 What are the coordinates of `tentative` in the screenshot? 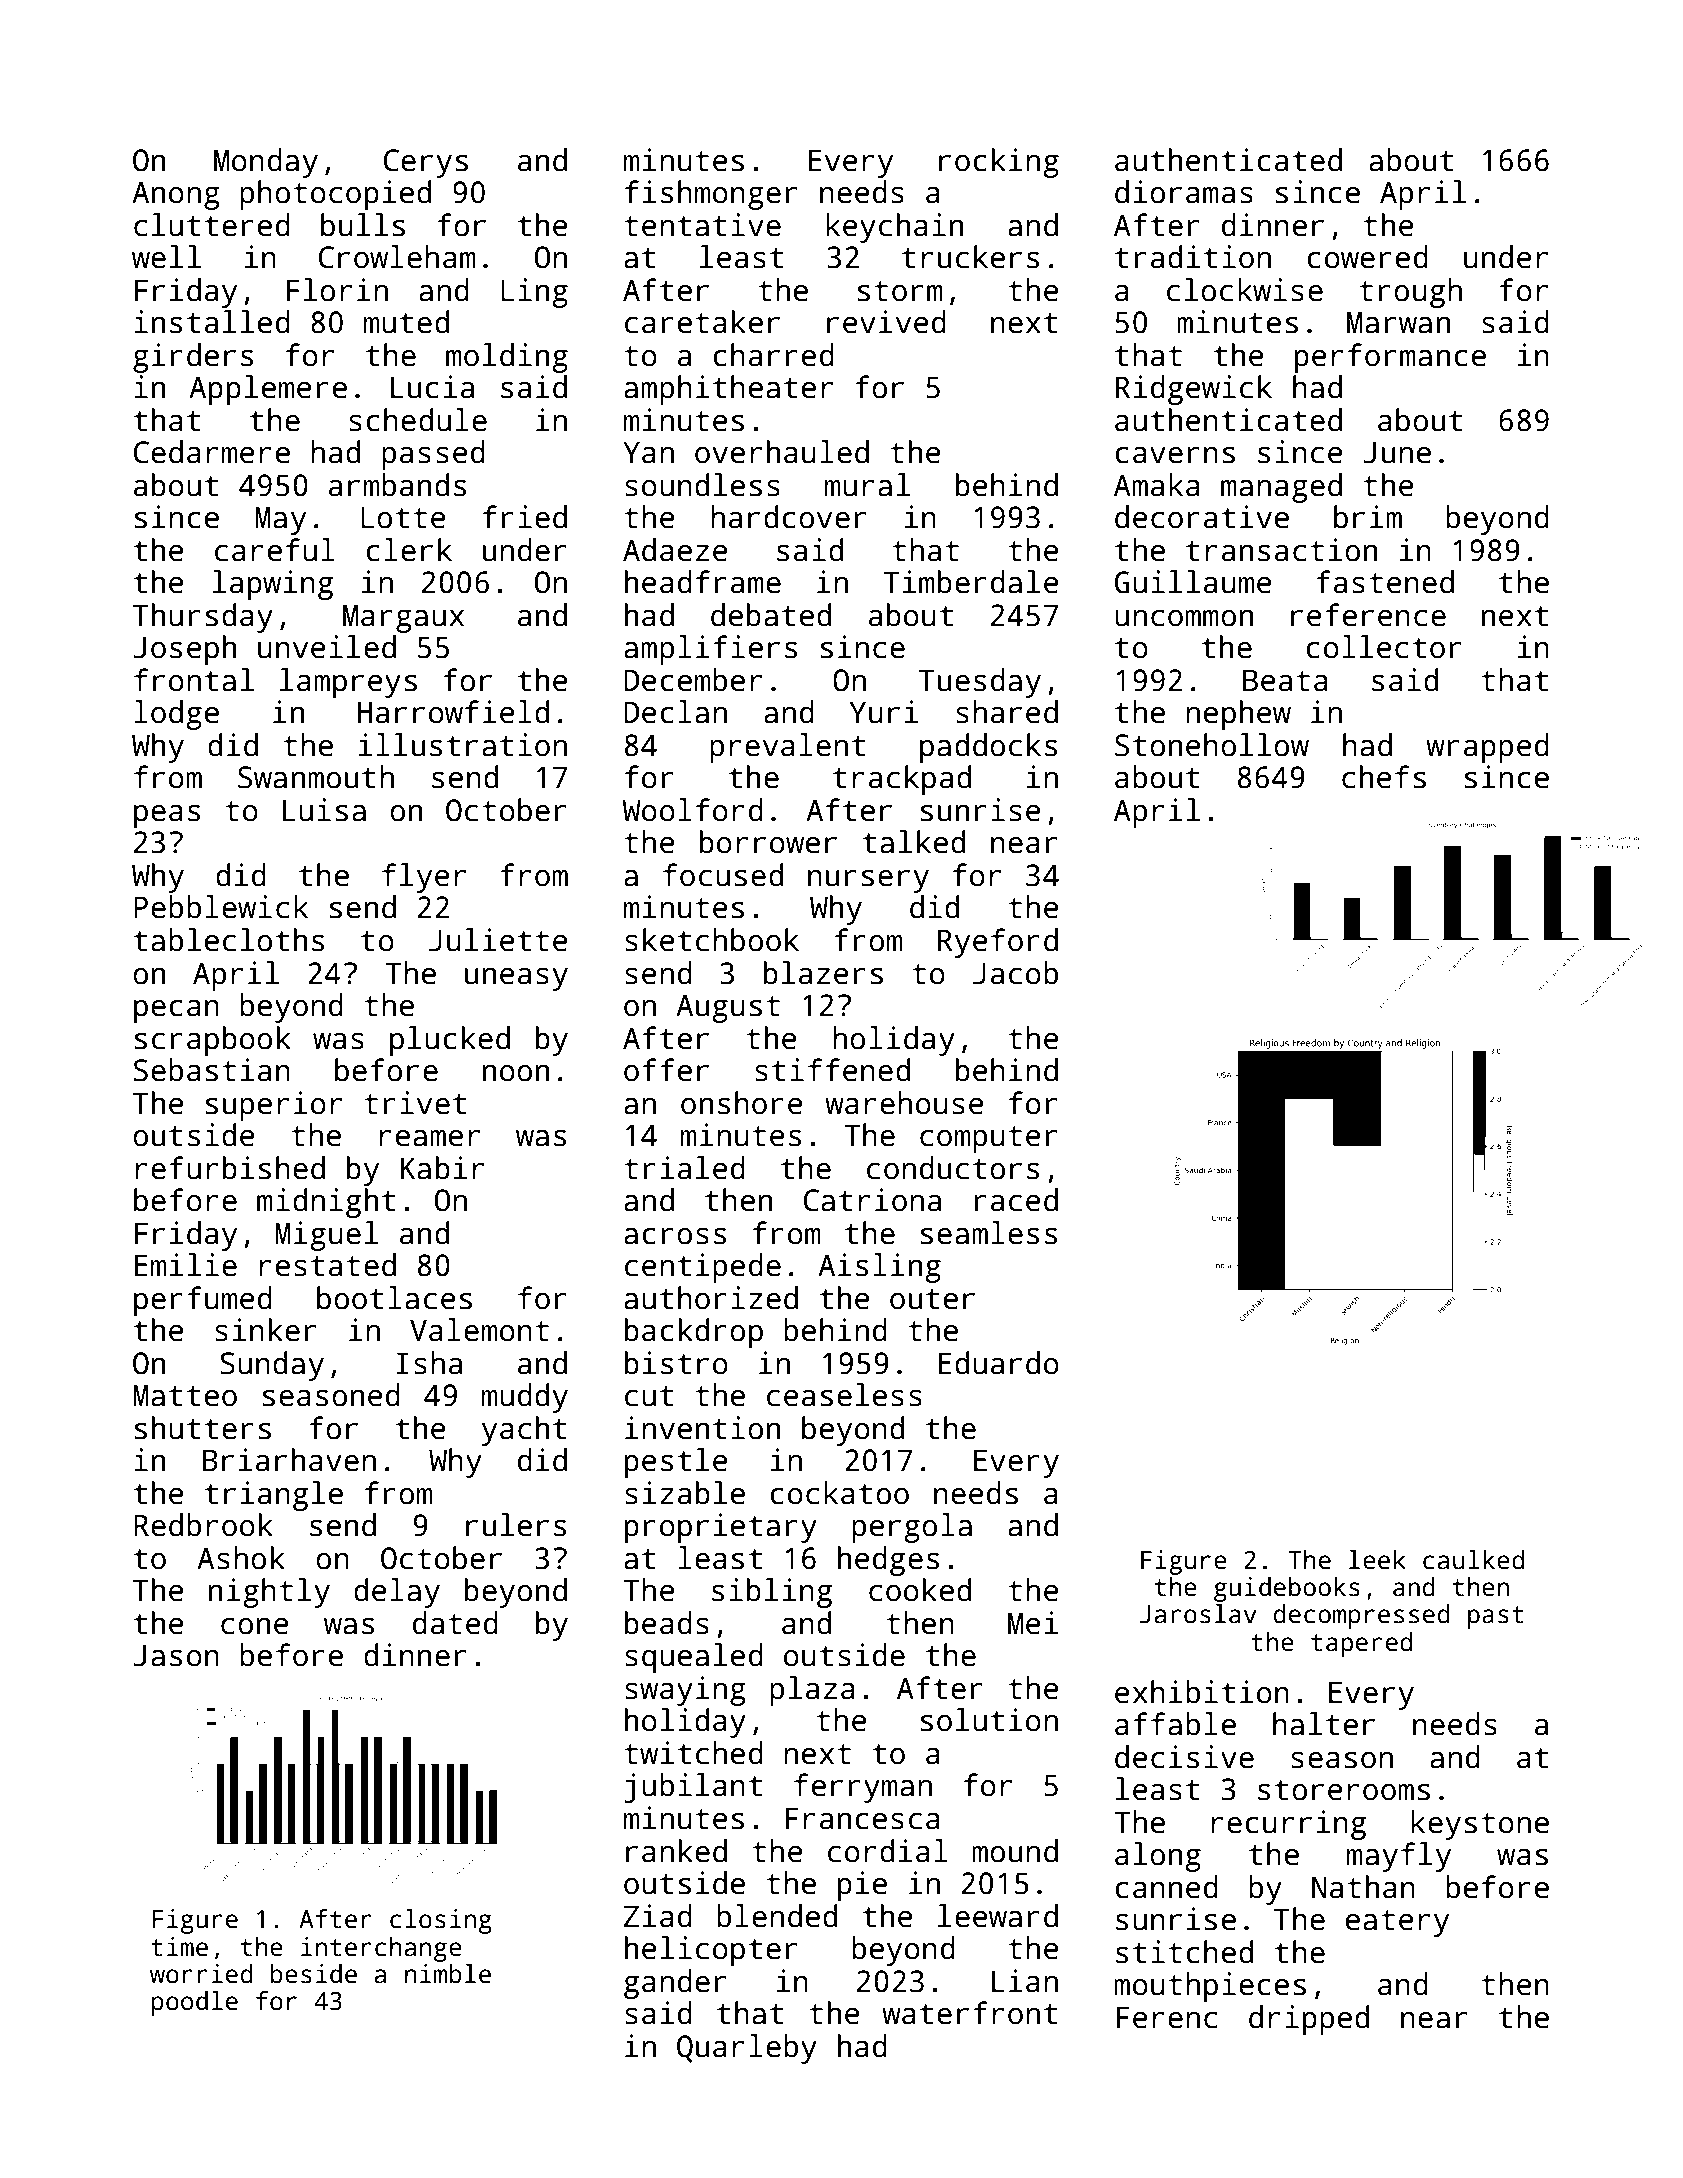 It's located at (702, 225).
